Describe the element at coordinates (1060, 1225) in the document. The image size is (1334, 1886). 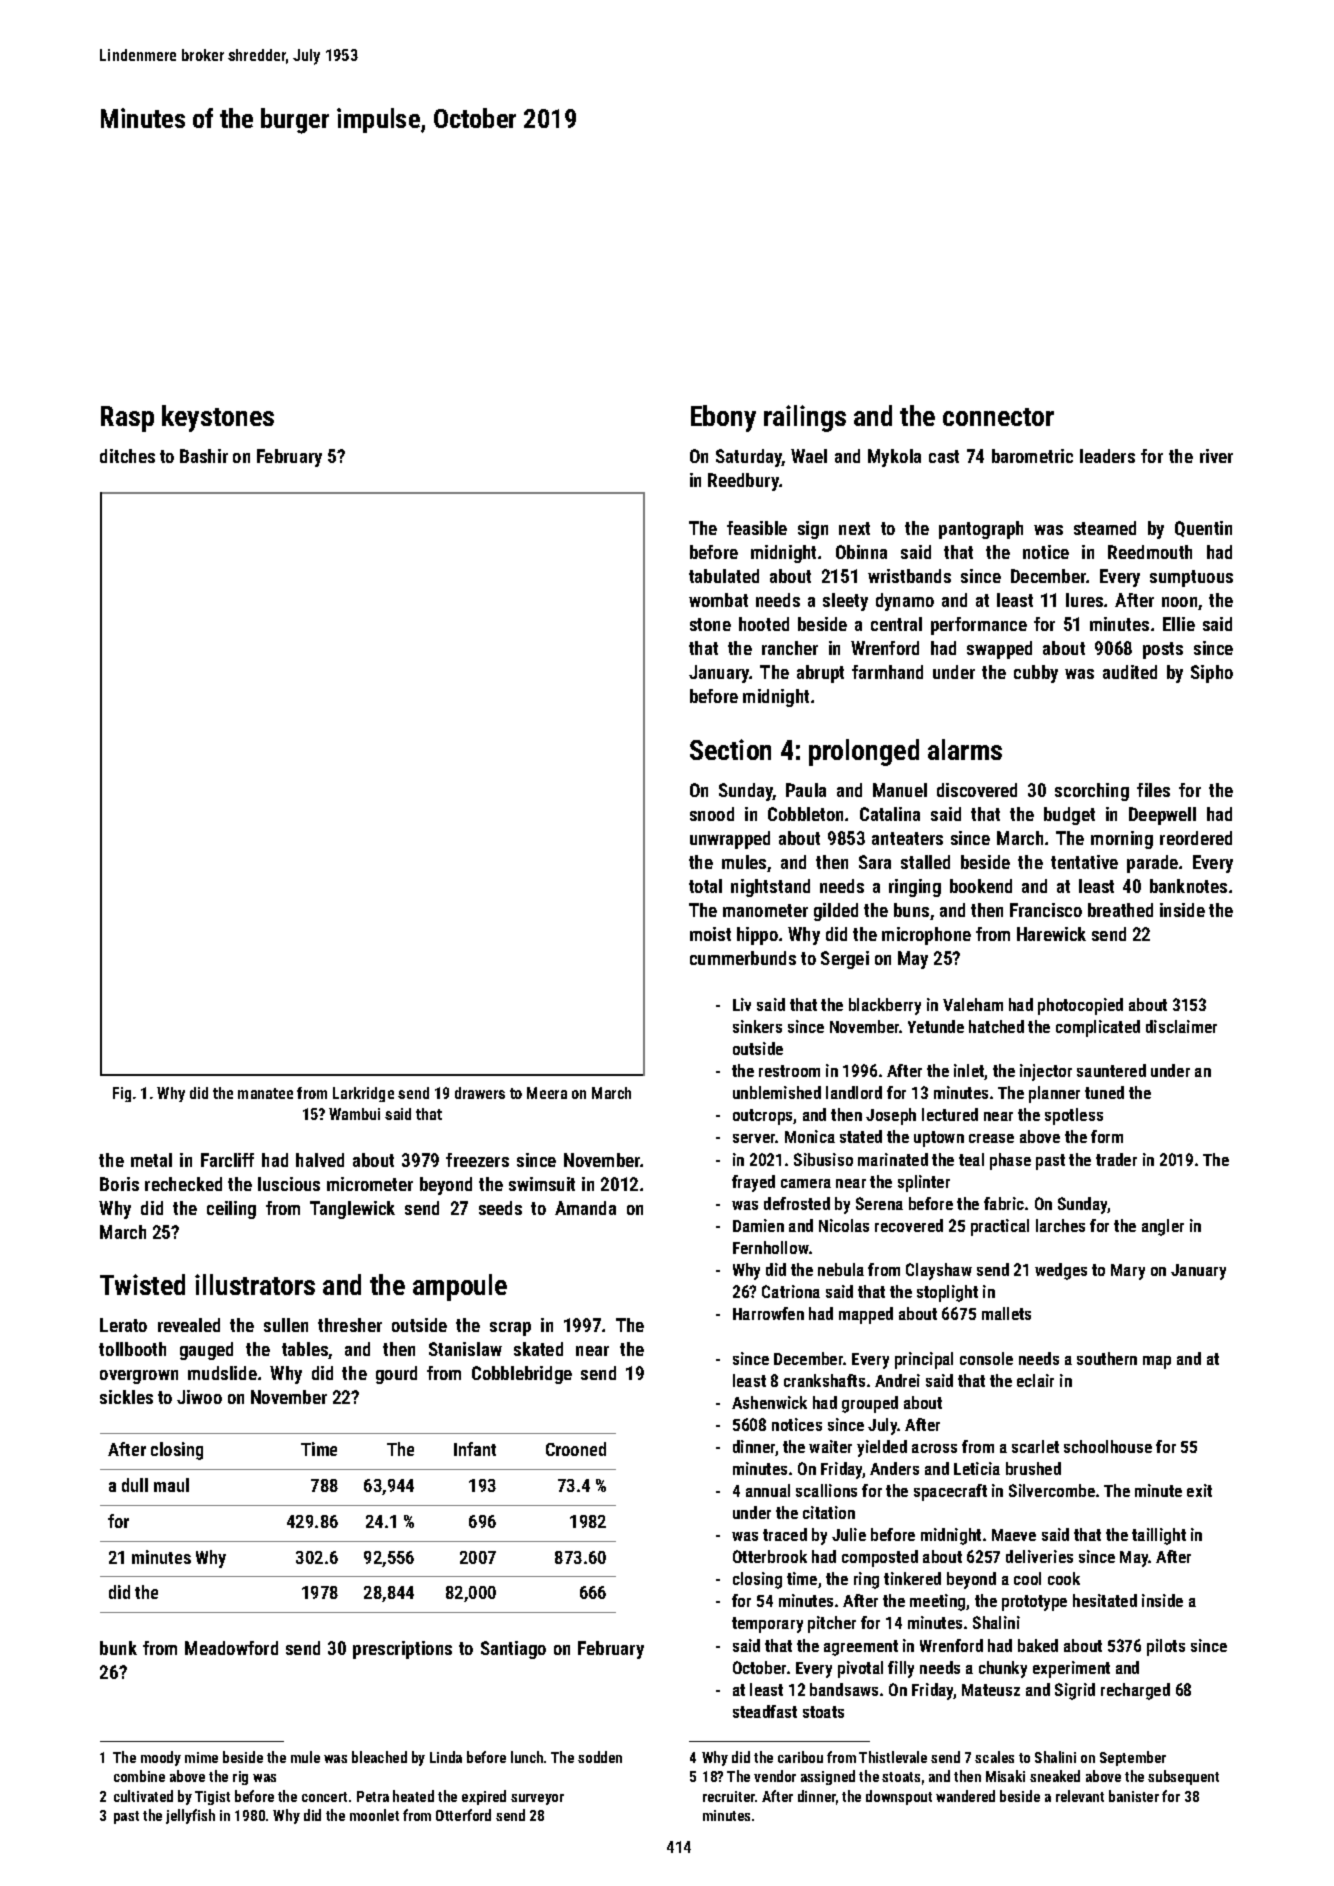
I see `larches` at that location.
